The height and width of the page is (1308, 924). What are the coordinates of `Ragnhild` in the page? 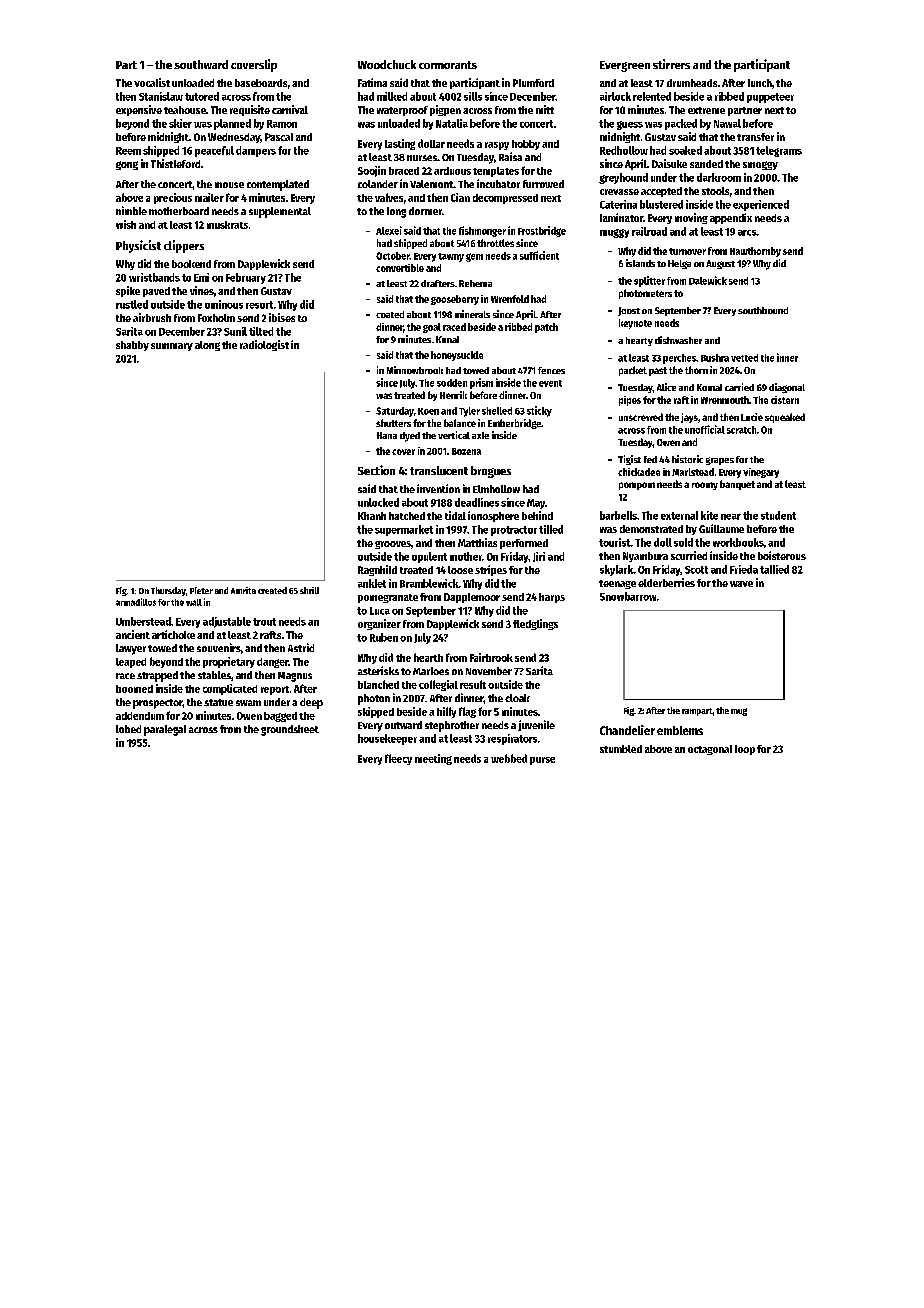 It's located at (377, 570).
